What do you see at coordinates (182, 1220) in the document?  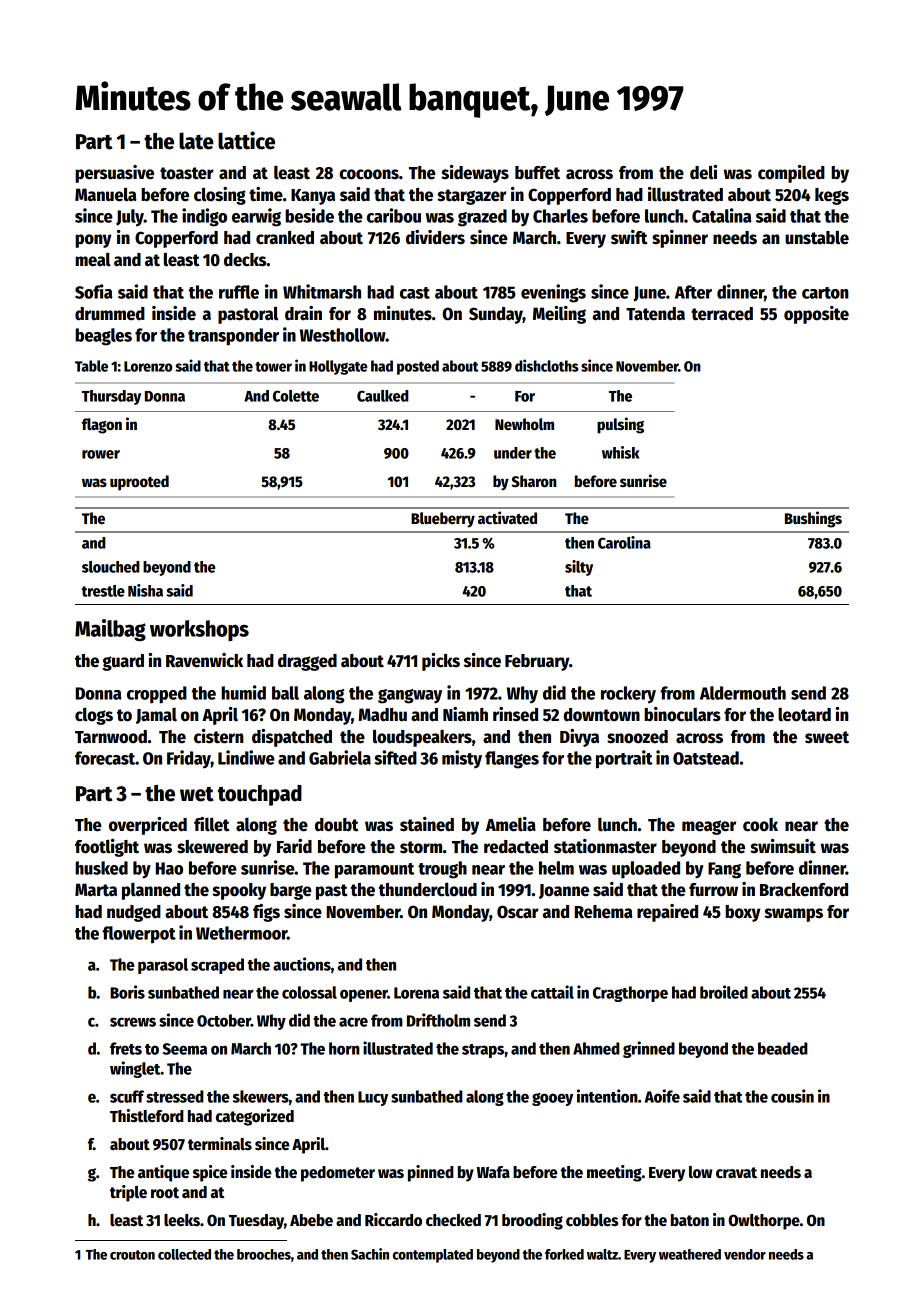 I see `leeks` at bounding box center [182, 1220].
